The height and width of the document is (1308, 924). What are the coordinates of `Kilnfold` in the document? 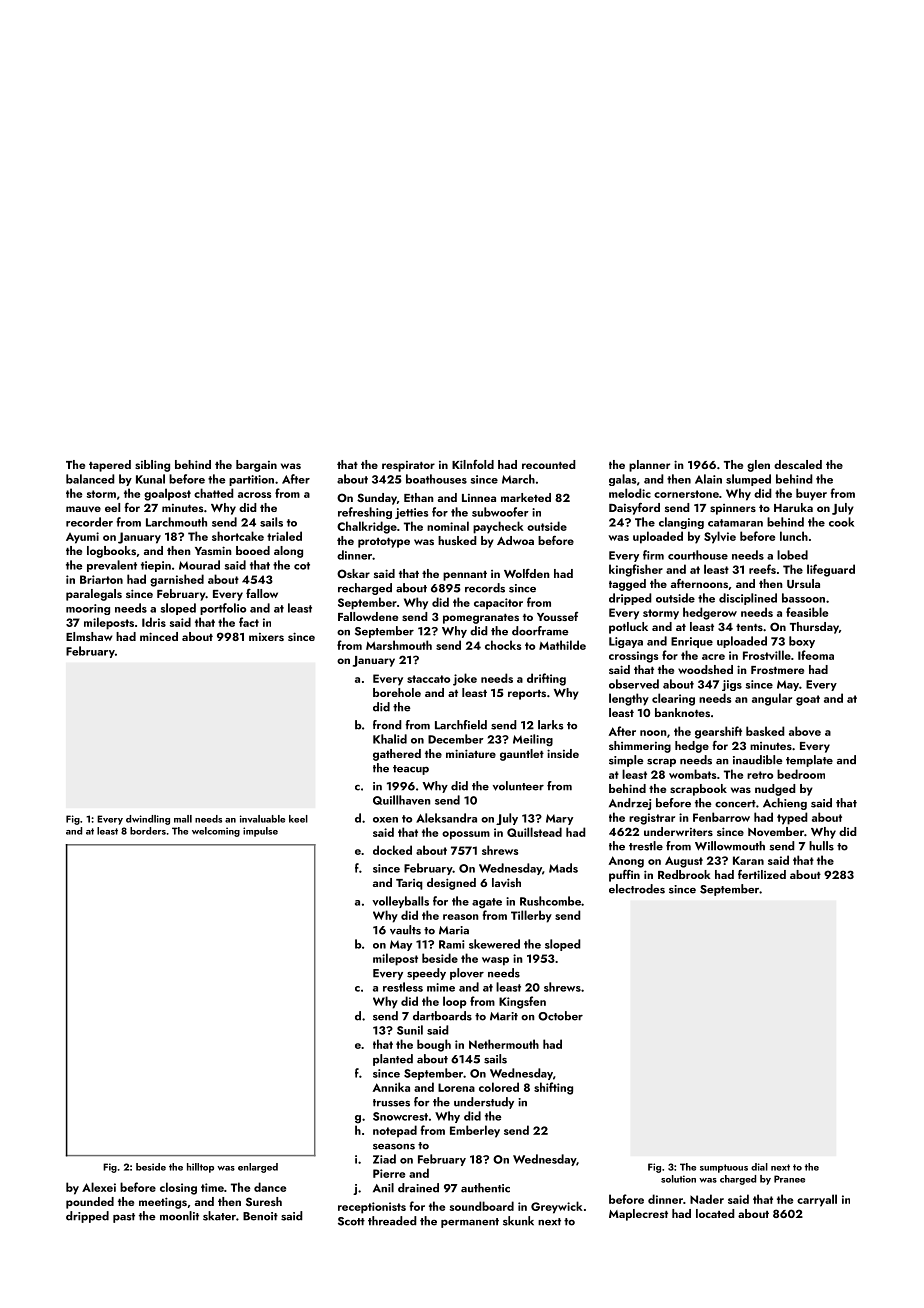 It's located at (473, 464).
